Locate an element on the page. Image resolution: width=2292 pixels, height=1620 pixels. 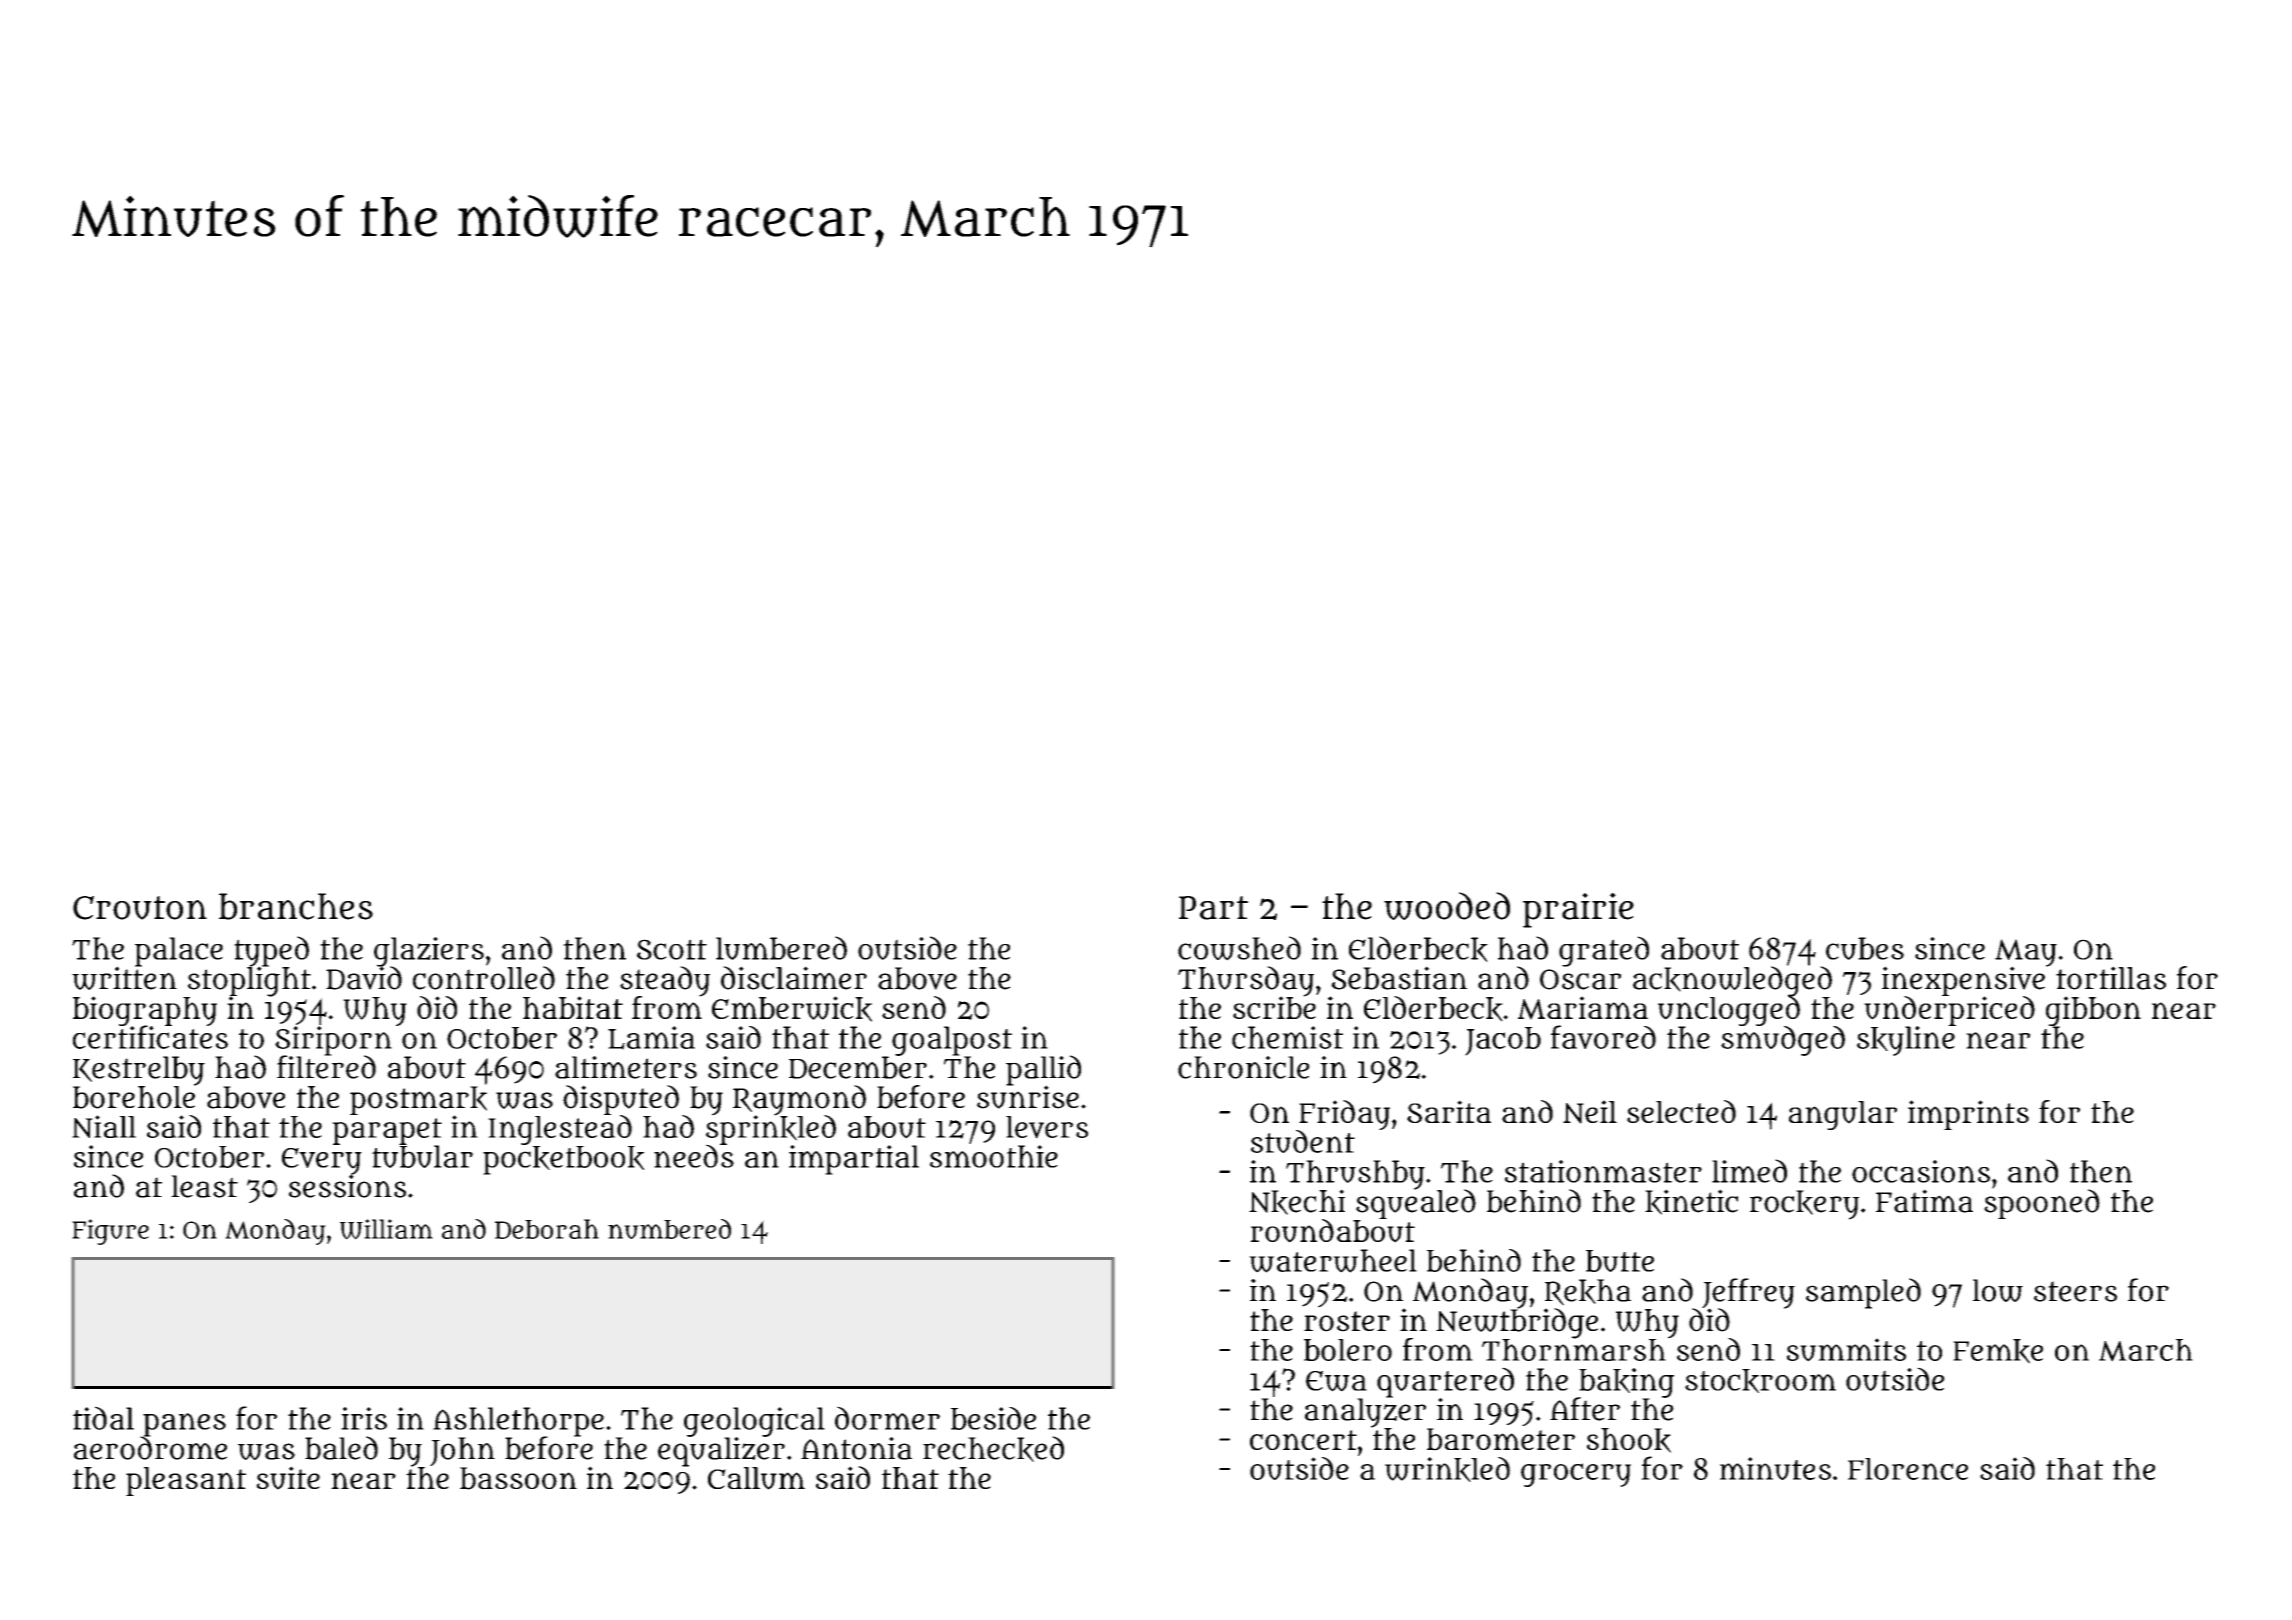
lumbered is located at coordinates (781, 948).
